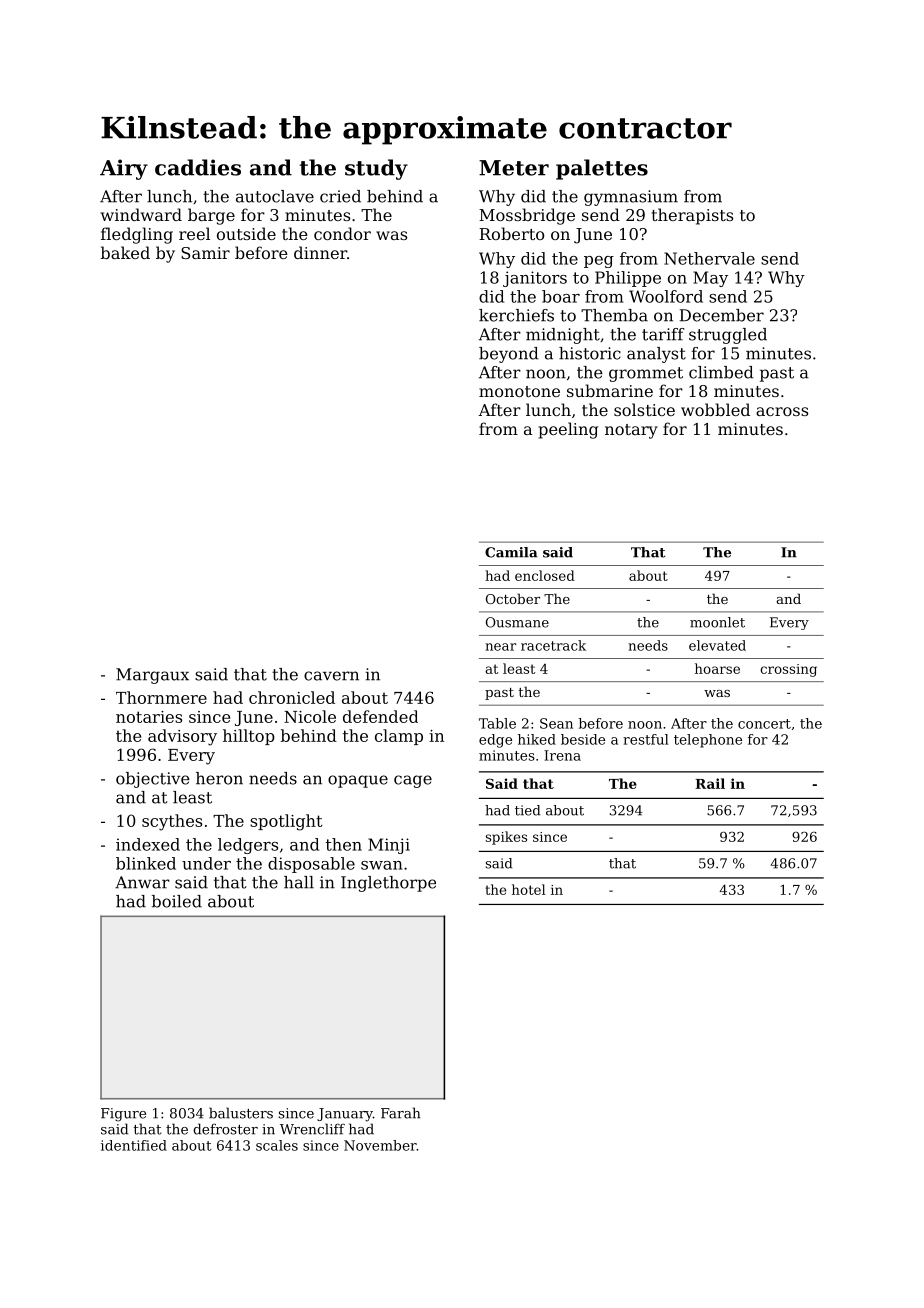 This screenshot has height=1308, width=924. What do you see at coordinates (125, 252) in the screenshot?
I see `baked` at bounding box center [125, 252].
